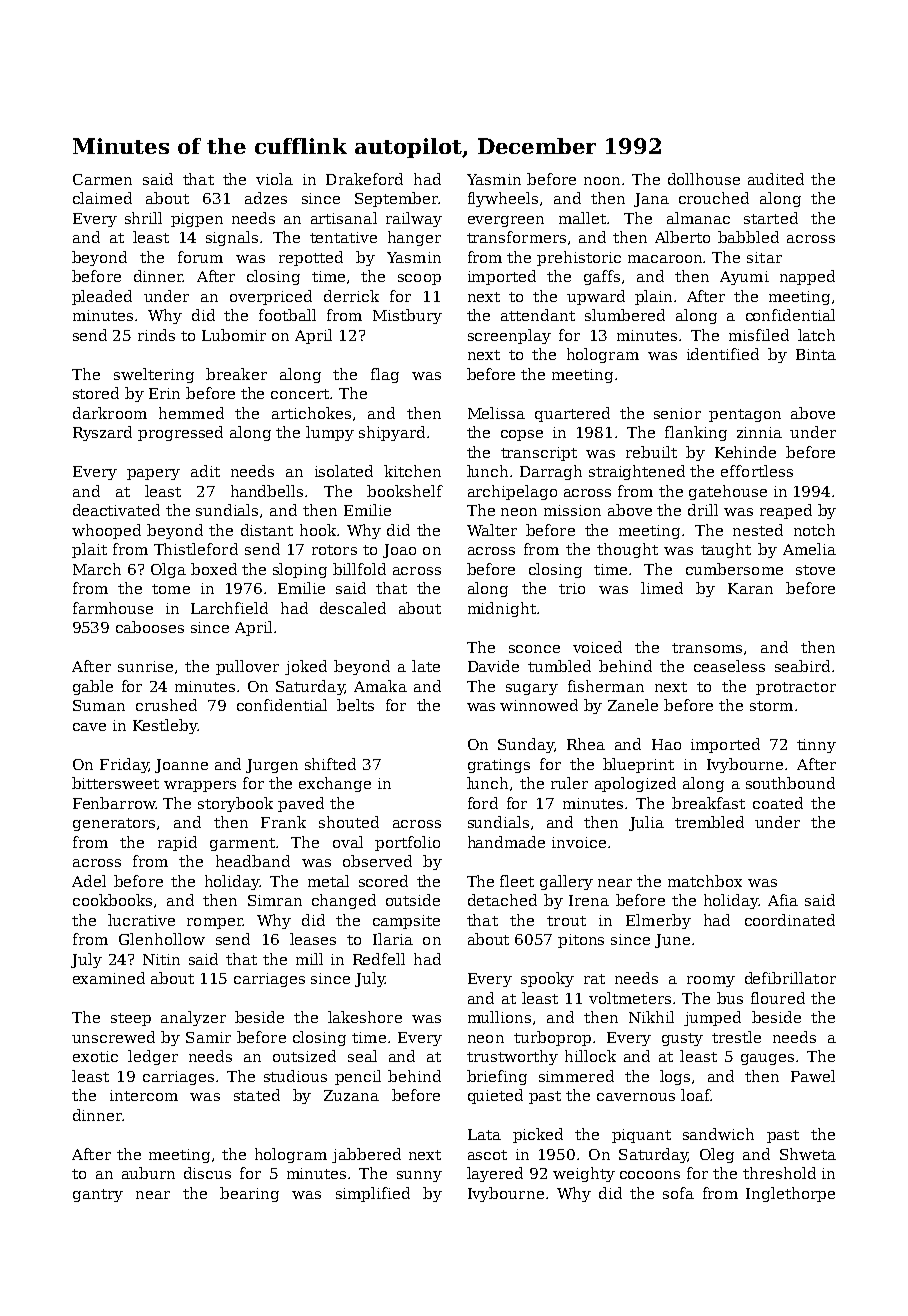 The width and height of the image is (908, 1316). I want to click on effortless, so click(757, 471).
